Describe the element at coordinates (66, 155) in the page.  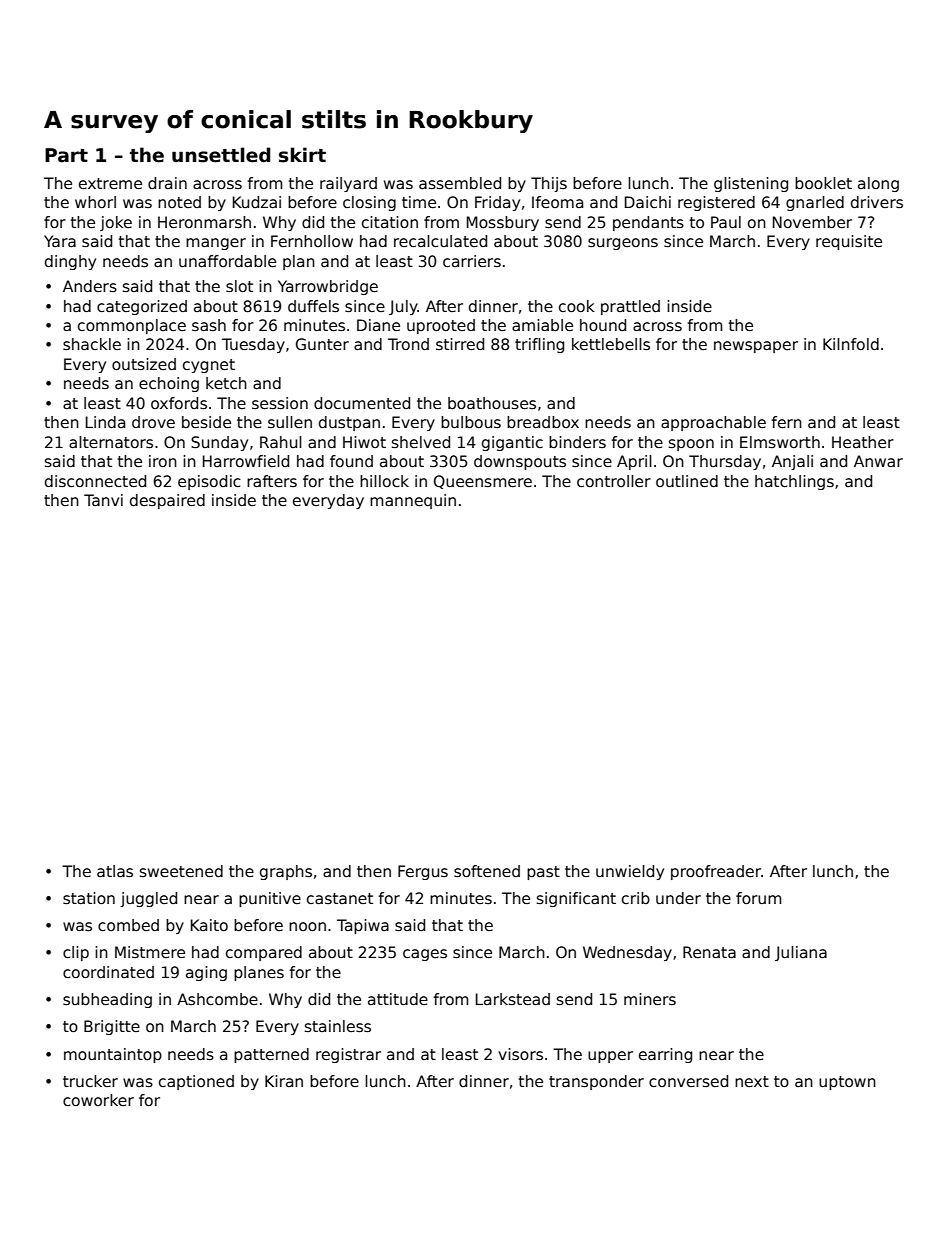
I see `Part` at that location.
